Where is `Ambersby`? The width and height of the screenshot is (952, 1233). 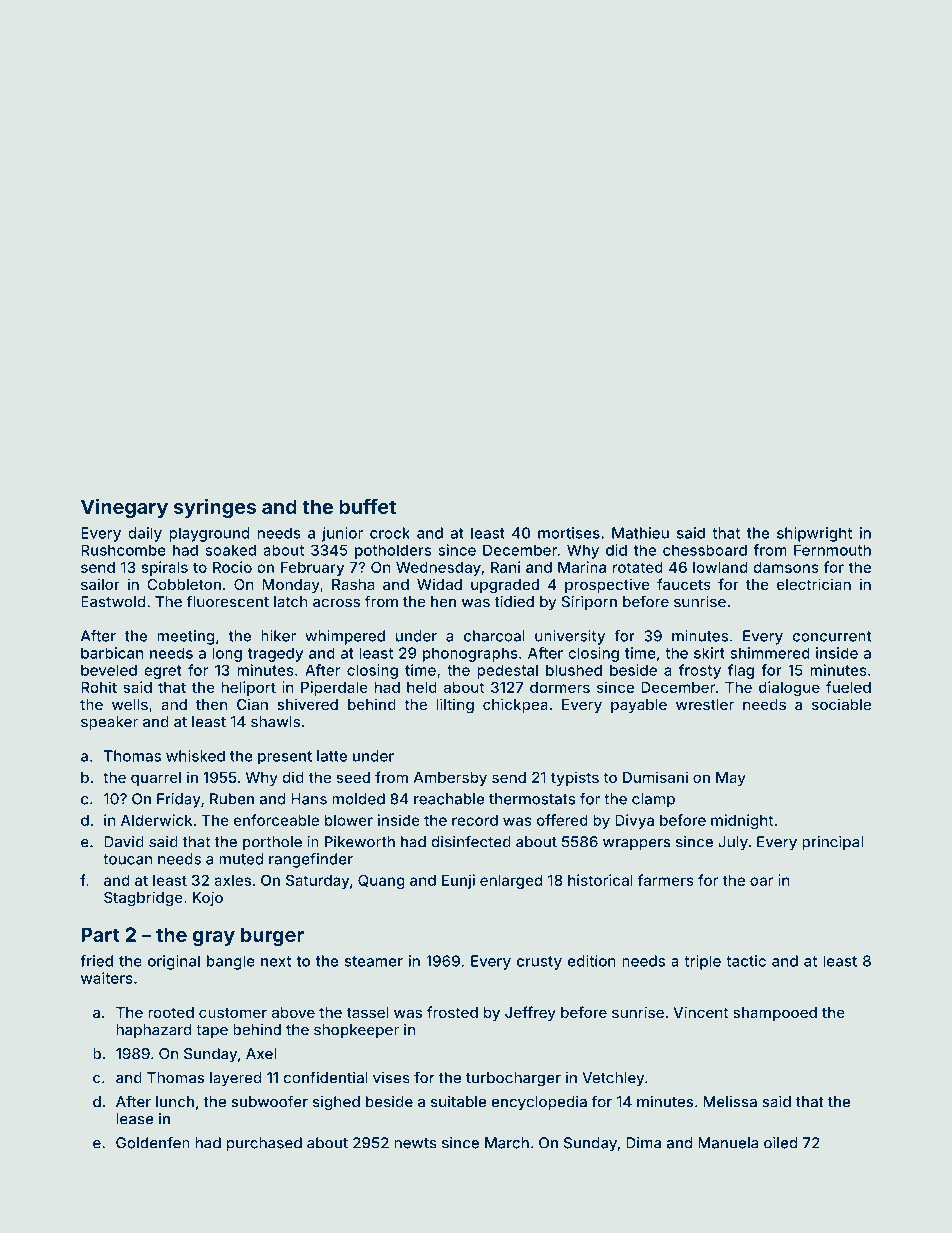
Ambersby is located at coordinates (450, 779).
